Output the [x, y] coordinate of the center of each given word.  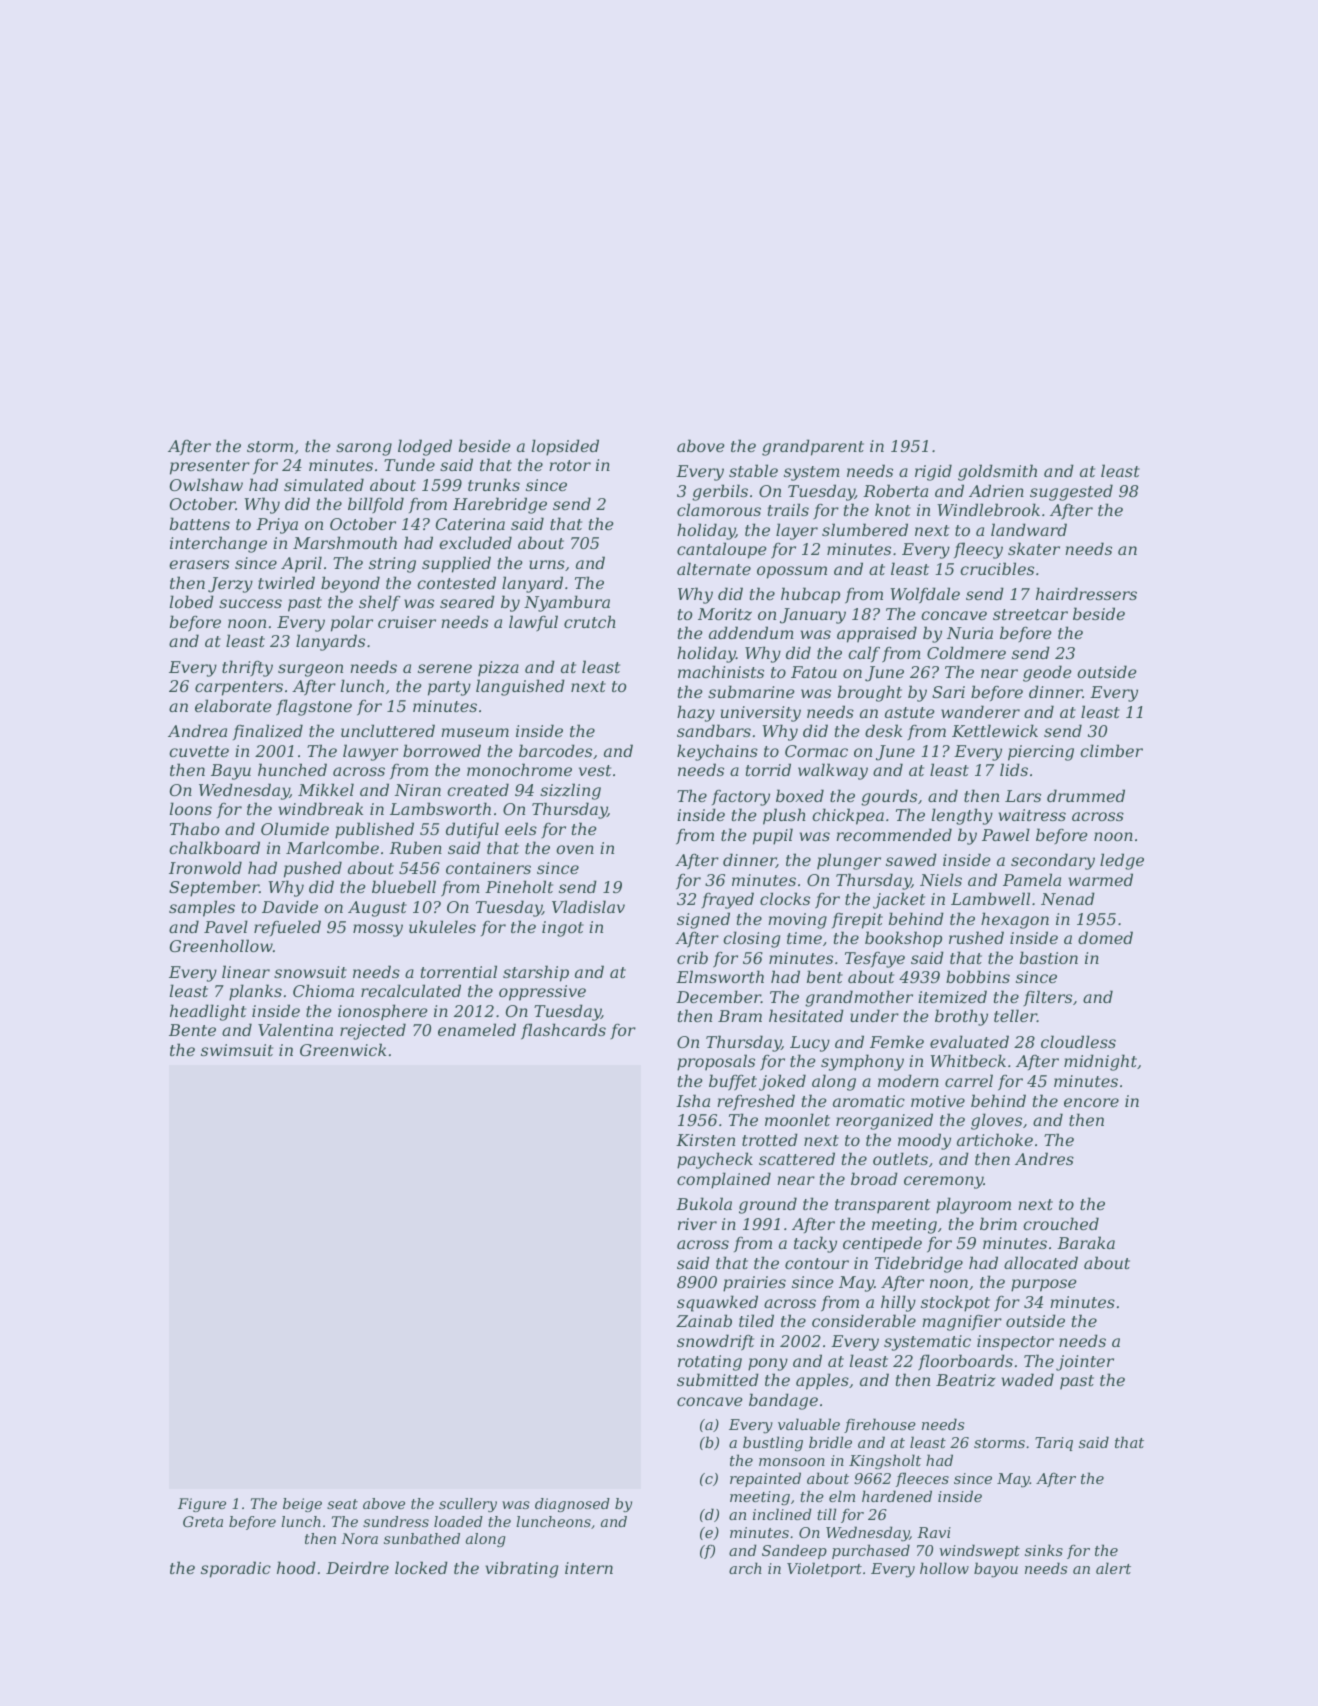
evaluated [969, 1041]
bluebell [404, 886]
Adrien [996, 490]
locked [421, 1567]
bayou [996, 1570]
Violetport [824, 1569]
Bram [740, 1016]
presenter [210, 467]
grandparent [813, 447]
